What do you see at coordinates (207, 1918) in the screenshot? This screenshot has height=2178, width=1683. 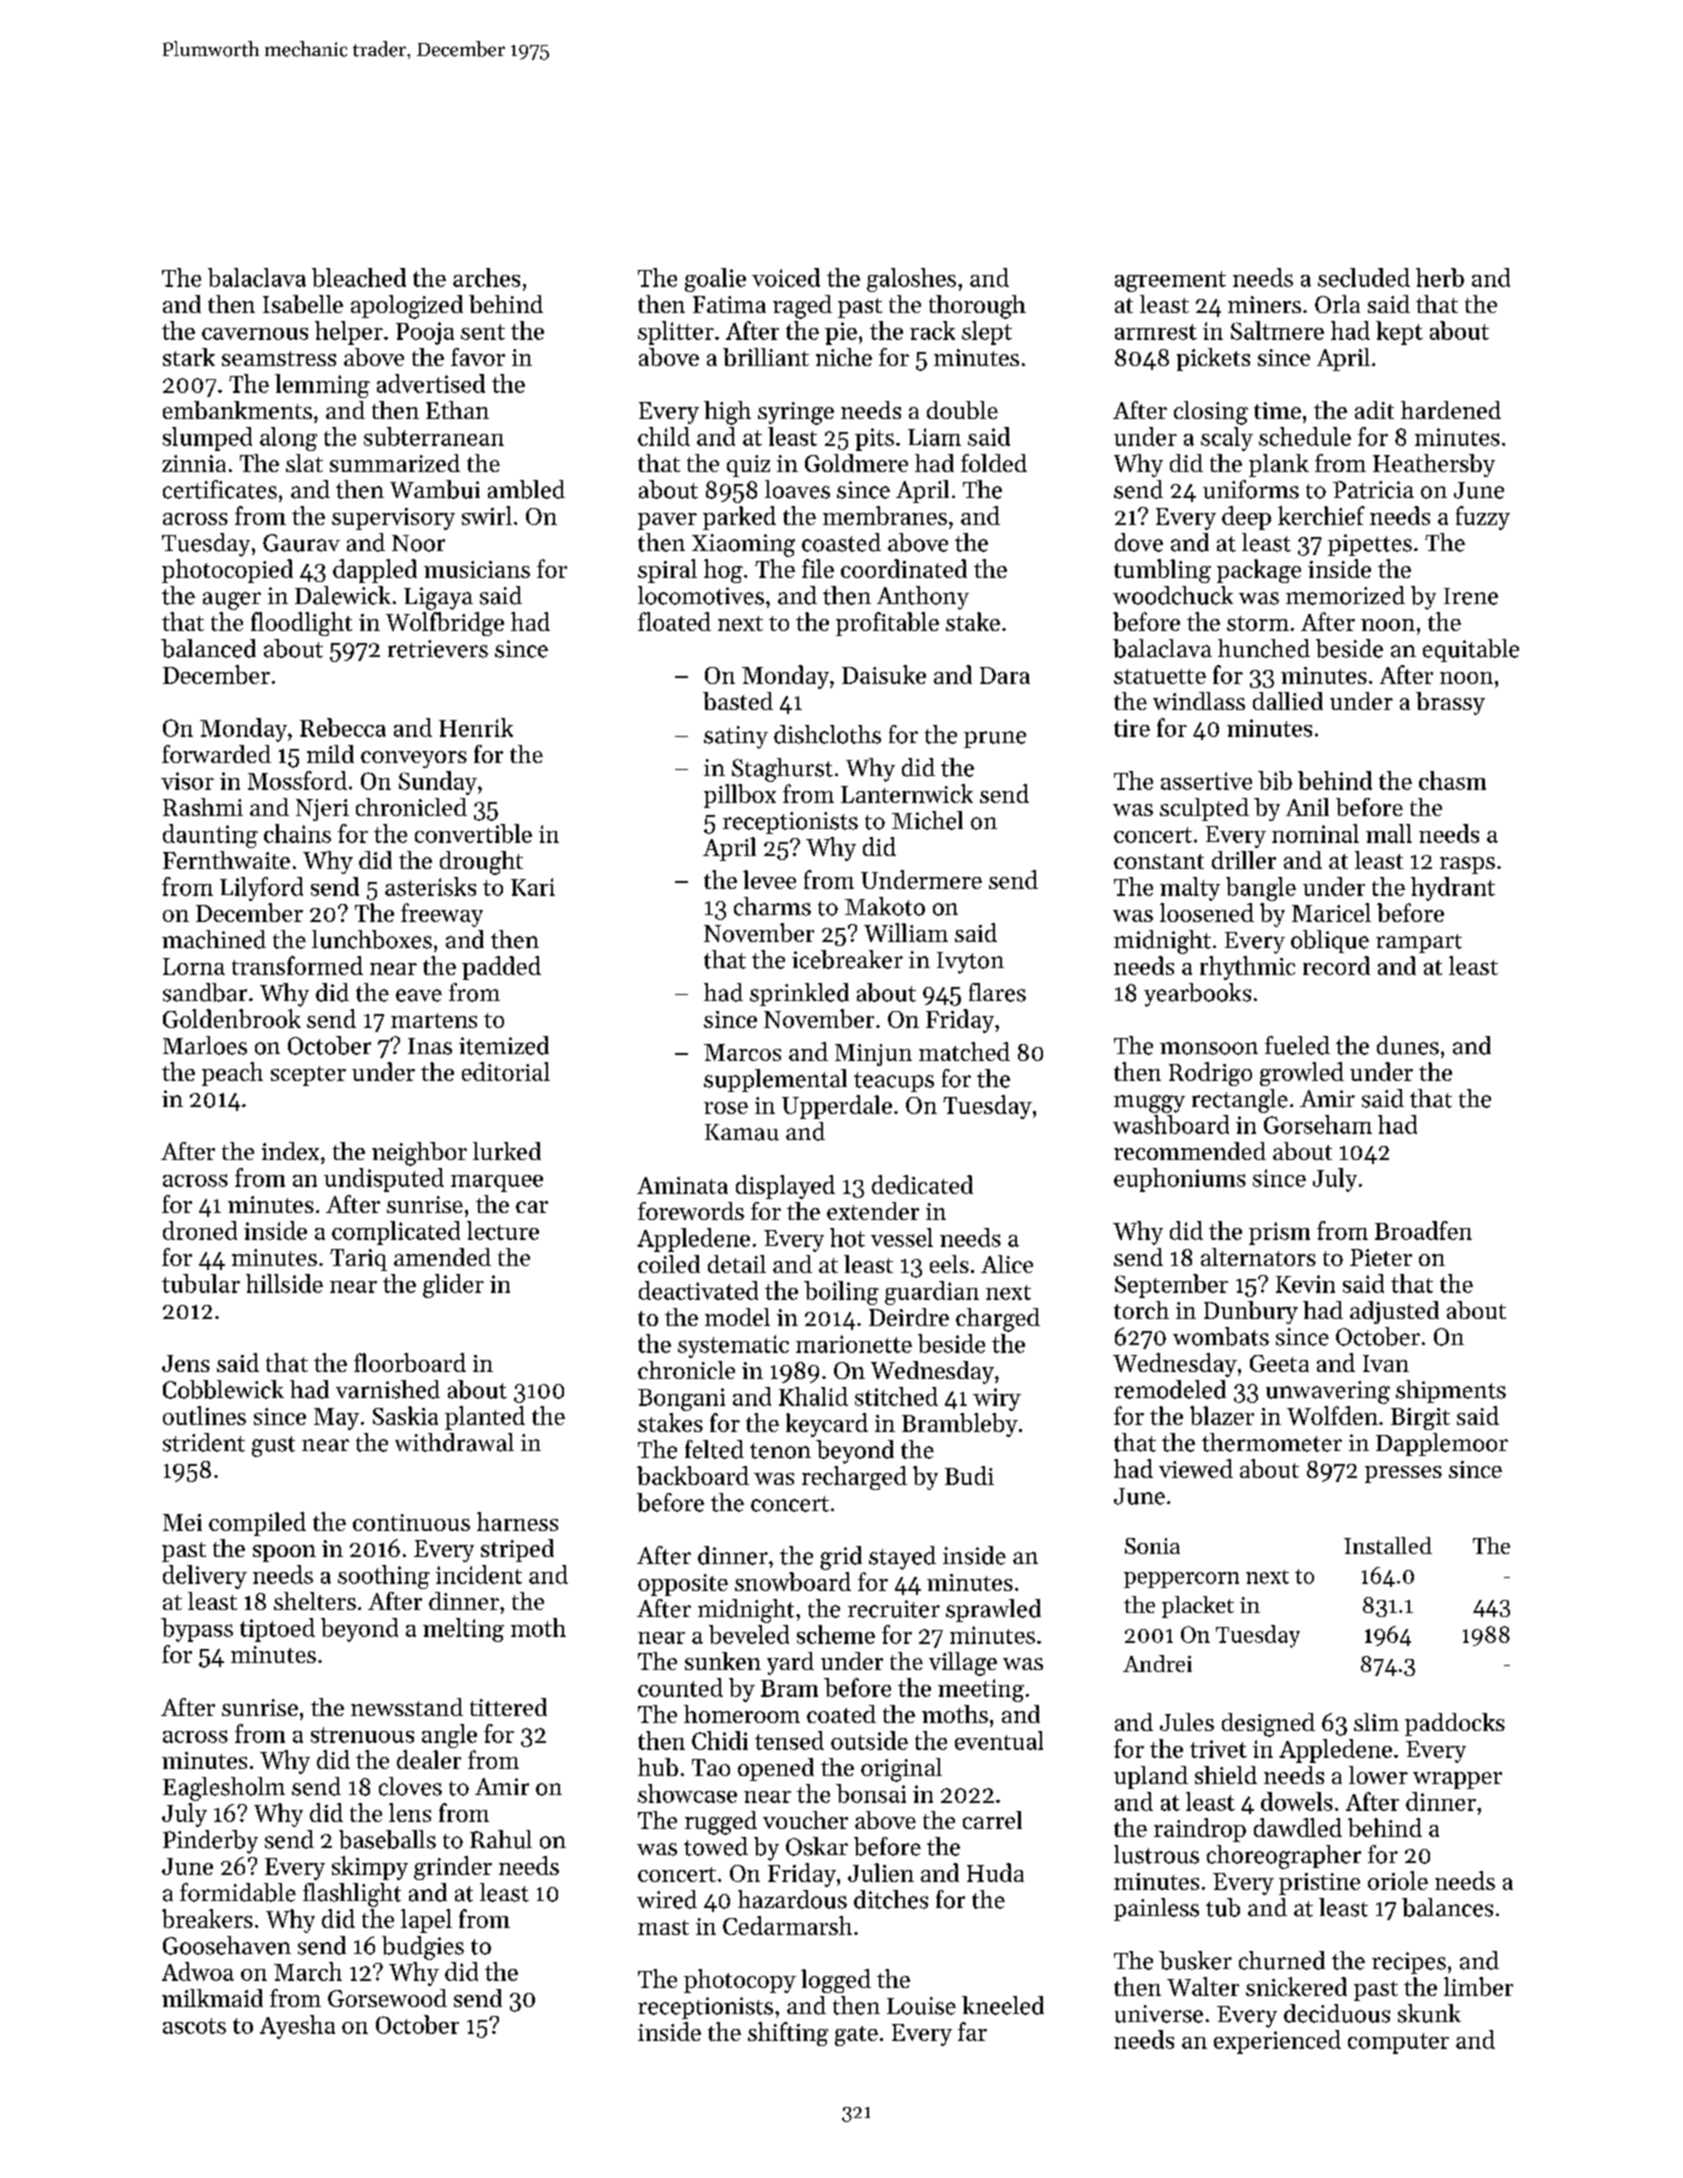 I see `breakers` at bounding box center [207, 1918].
